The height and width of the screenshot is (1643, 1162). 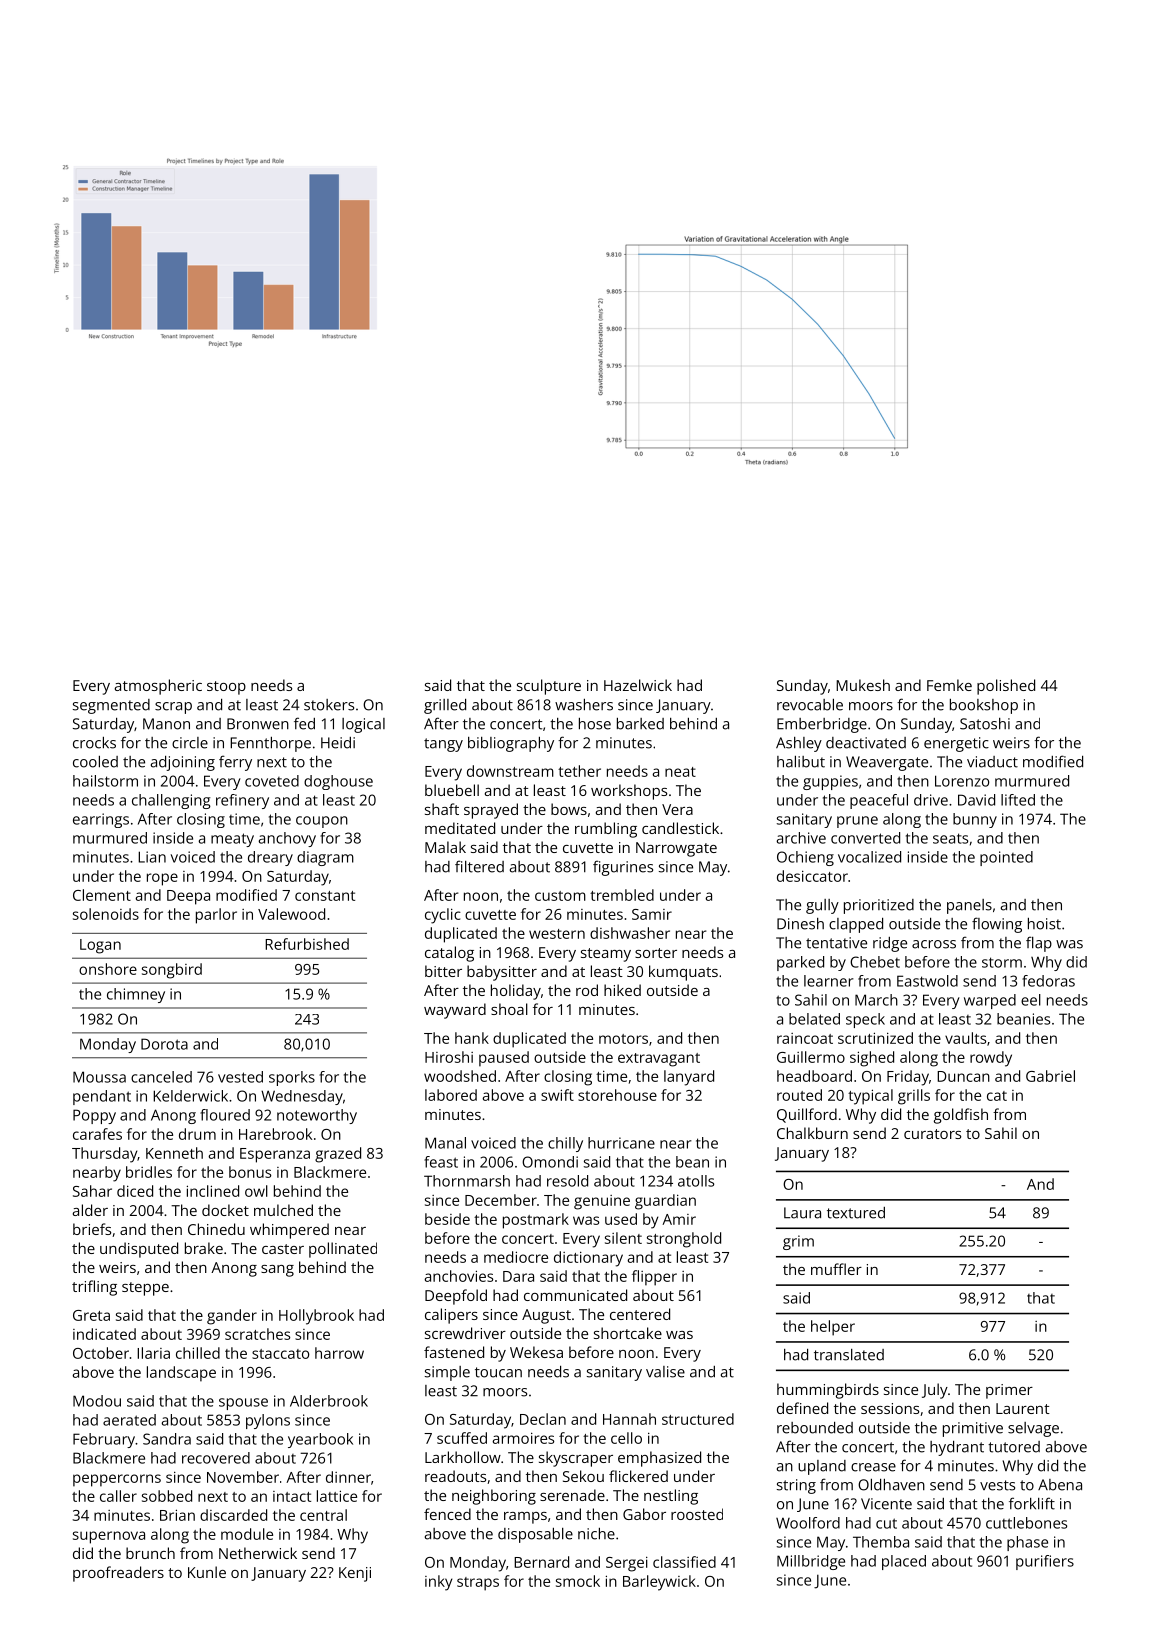 What do you see at coordinates (190, 743) in the screenshot?
I see `circle` at bounding box center [190, 743].
